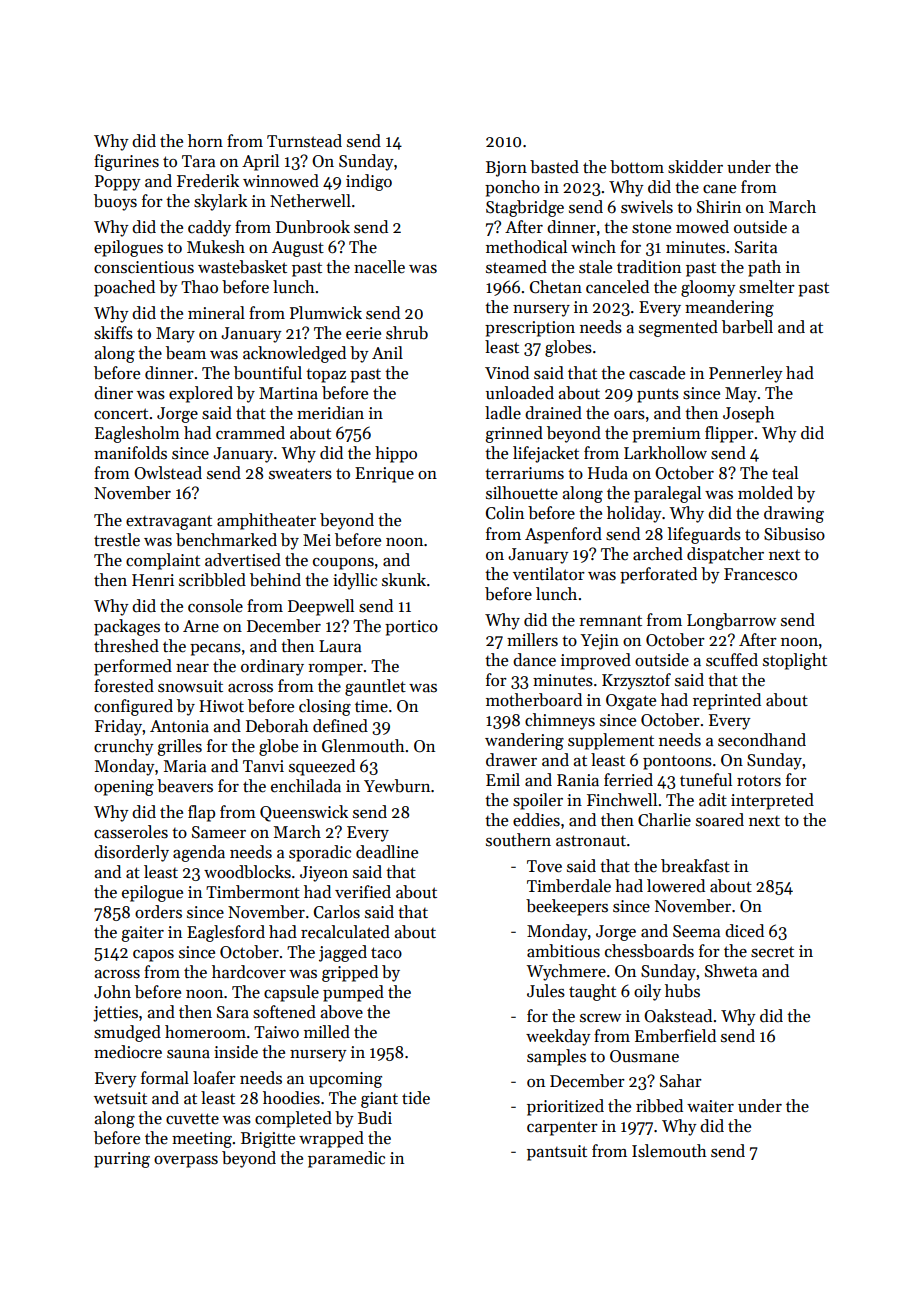  What do you see at coordinates (664, 820) in the document?
I see `Charlie` at bounding box center [664, 820].
